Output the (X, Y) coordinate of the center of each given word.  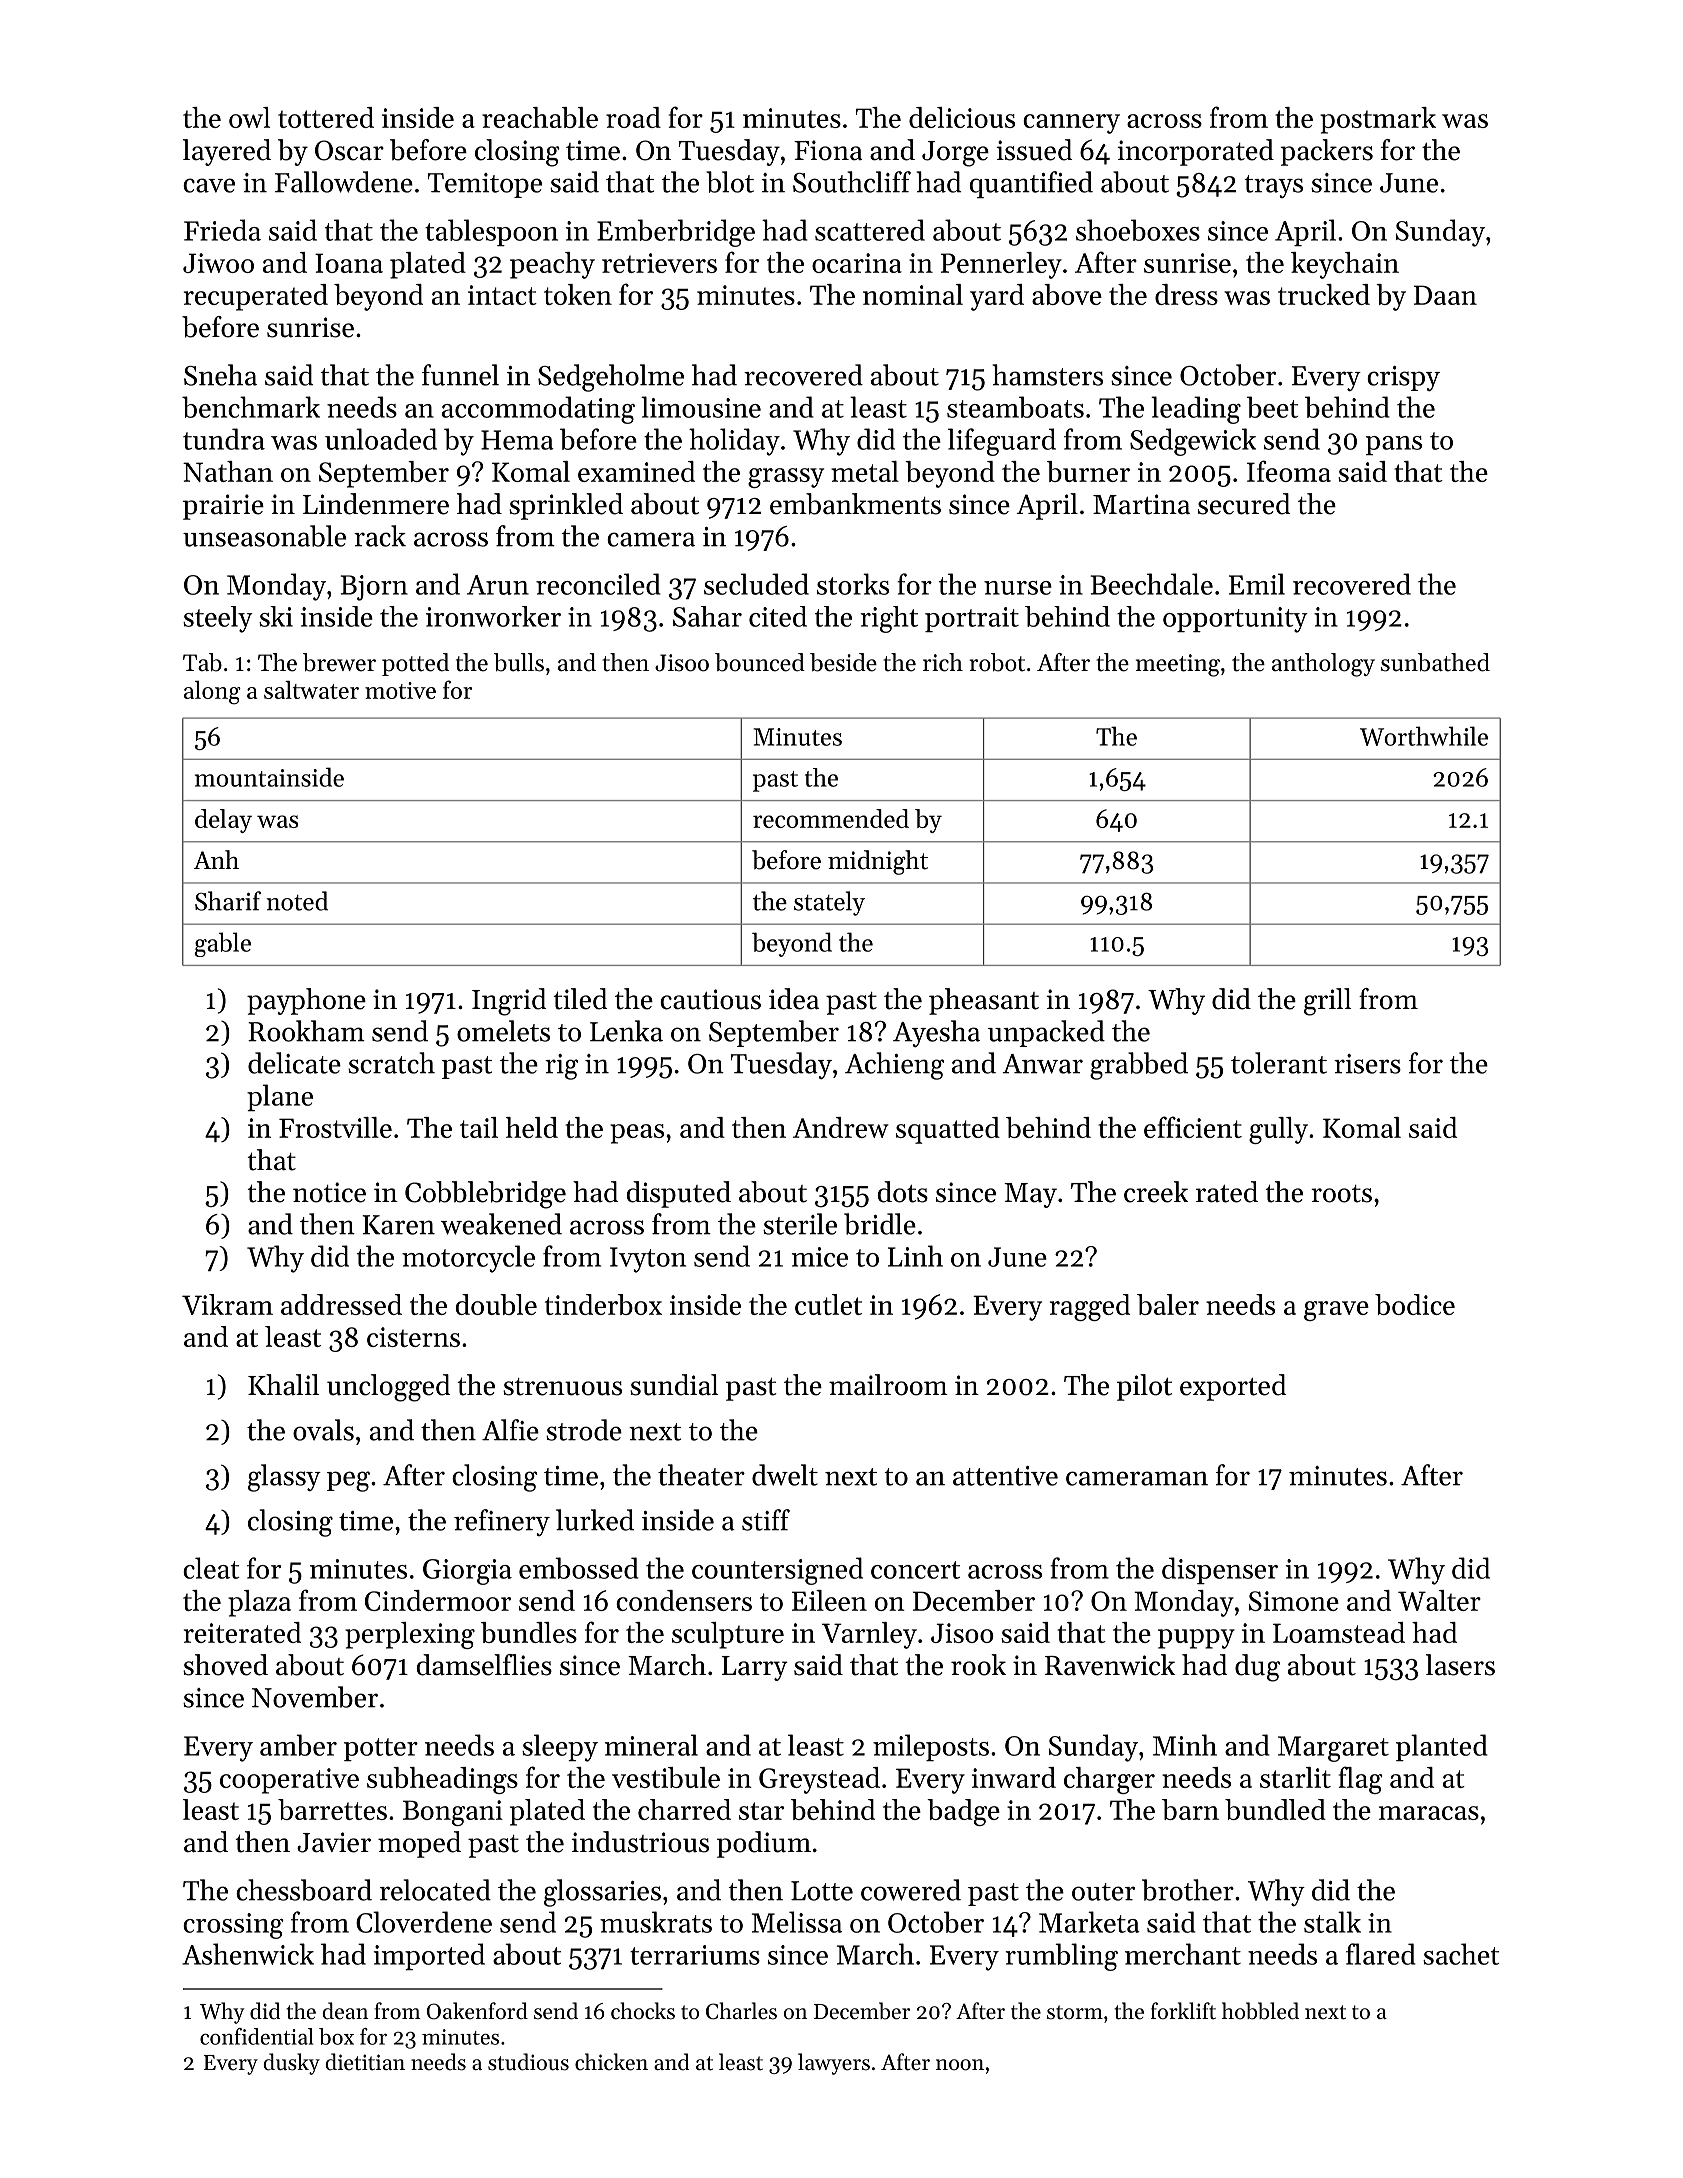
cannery (1071, 124)
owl (249, 117)
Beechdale (1151, 584)
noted (297, 901)
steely (218, 619)
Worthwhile (1424, 736)
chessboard (304, 1890)
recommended (831, 818)
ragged (1090, 1307)
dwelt (785, 1475)
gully (1278, 1130)
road (633, 117)
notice (329, 1192)
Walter (1439, 1600)
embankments (855, 504)
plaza (259, 1603)
